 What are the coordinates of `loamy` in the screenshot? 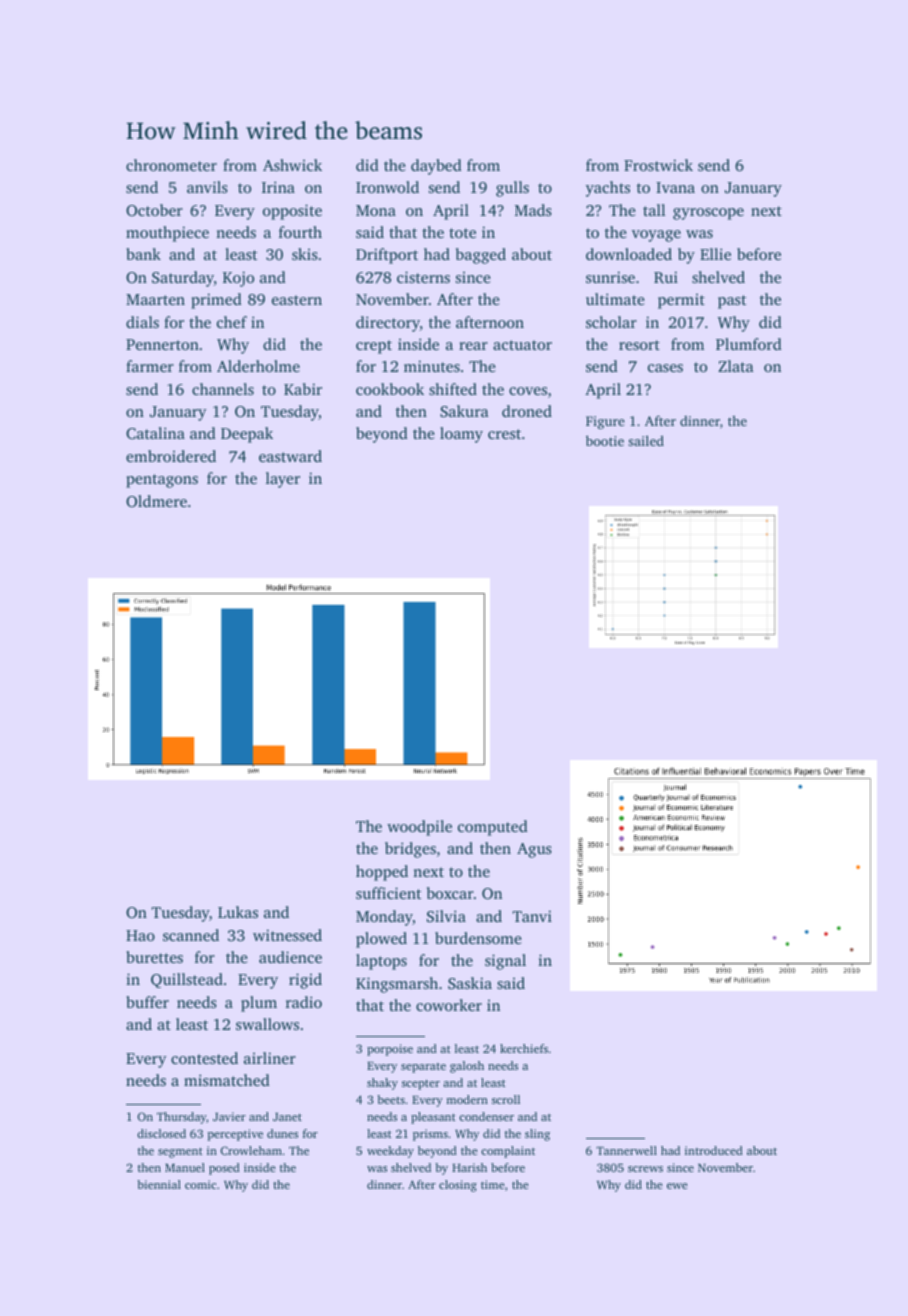 It's located at (461, 435).
